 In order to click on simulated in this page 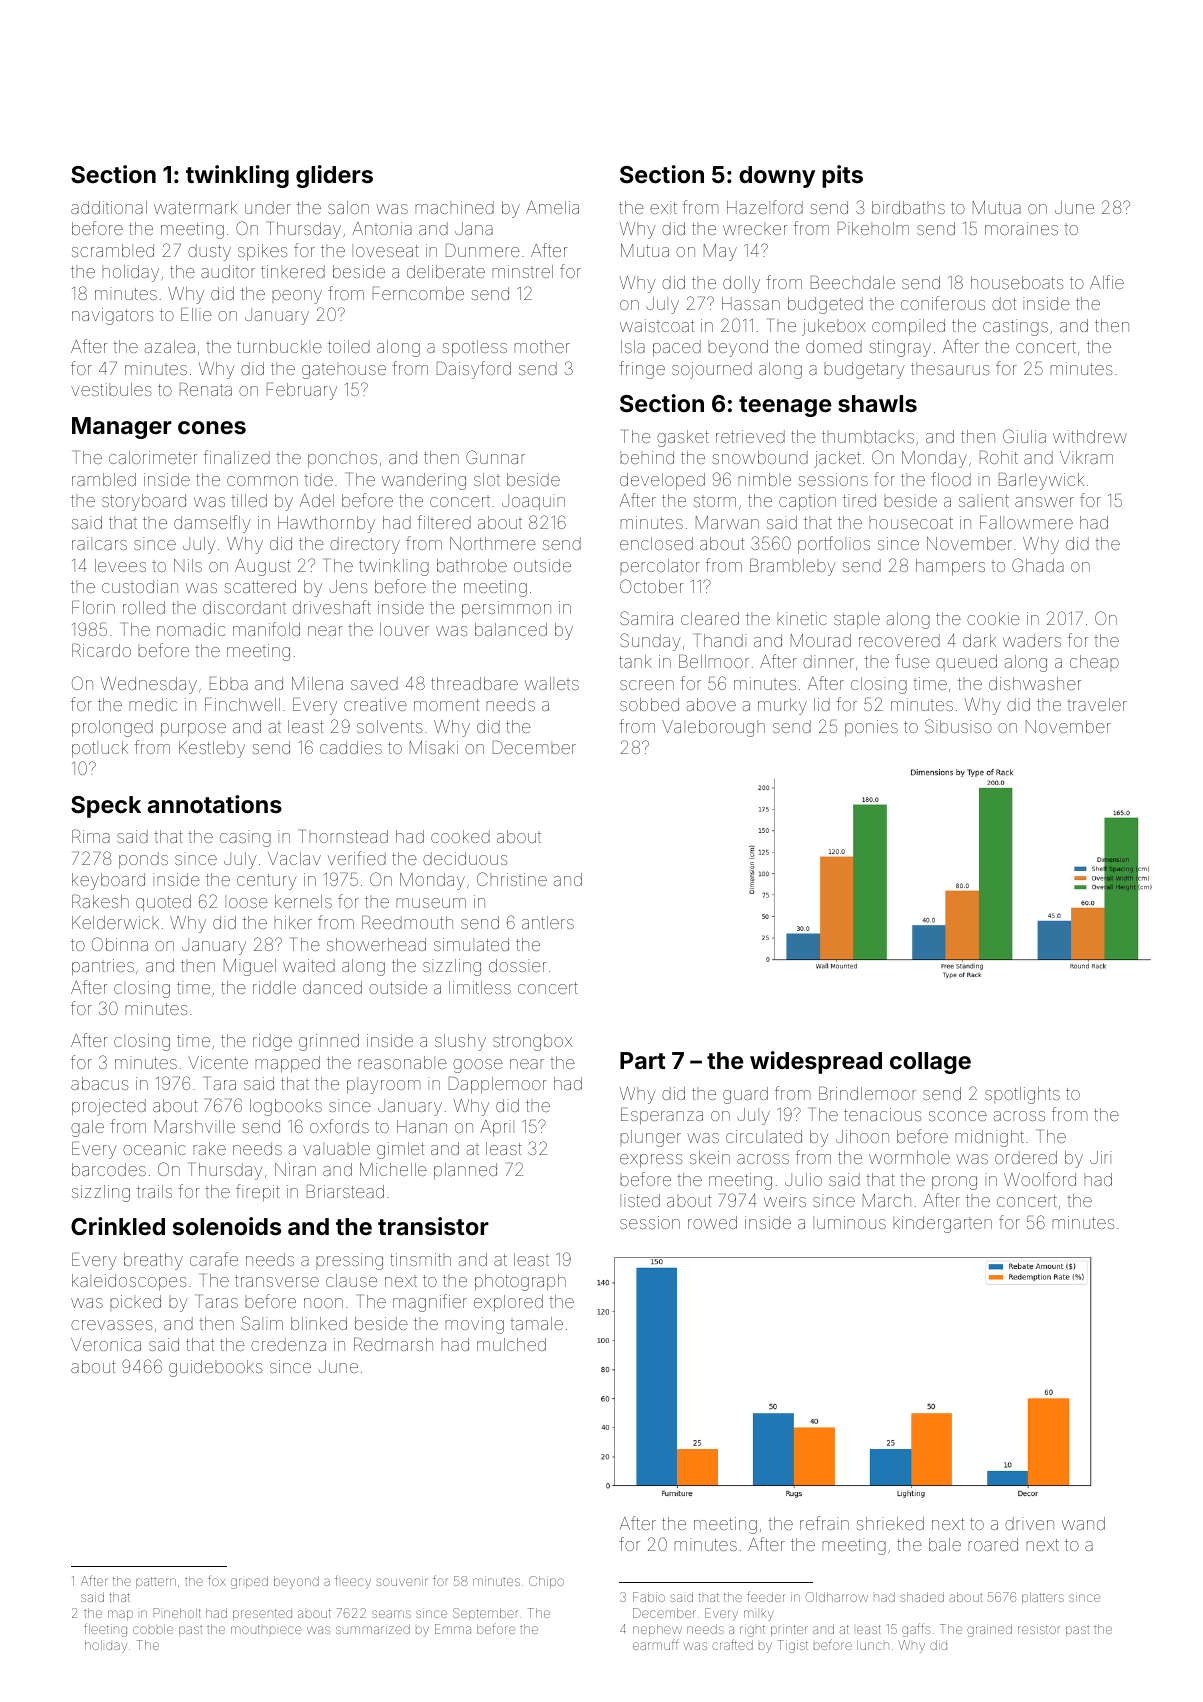, I will do `click(471, 944)`.
